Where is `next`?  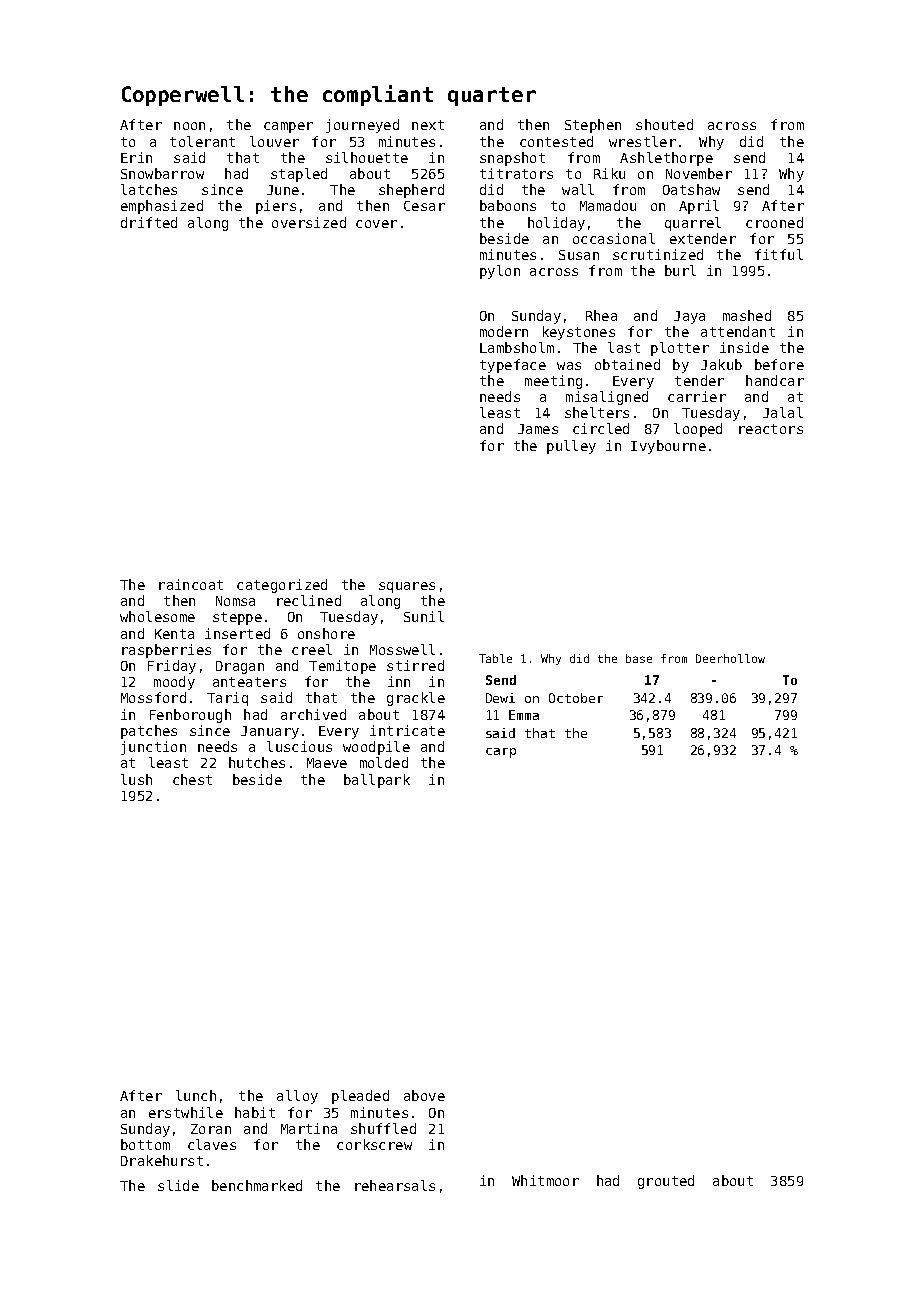
next is located at coordinates (428, 125).
